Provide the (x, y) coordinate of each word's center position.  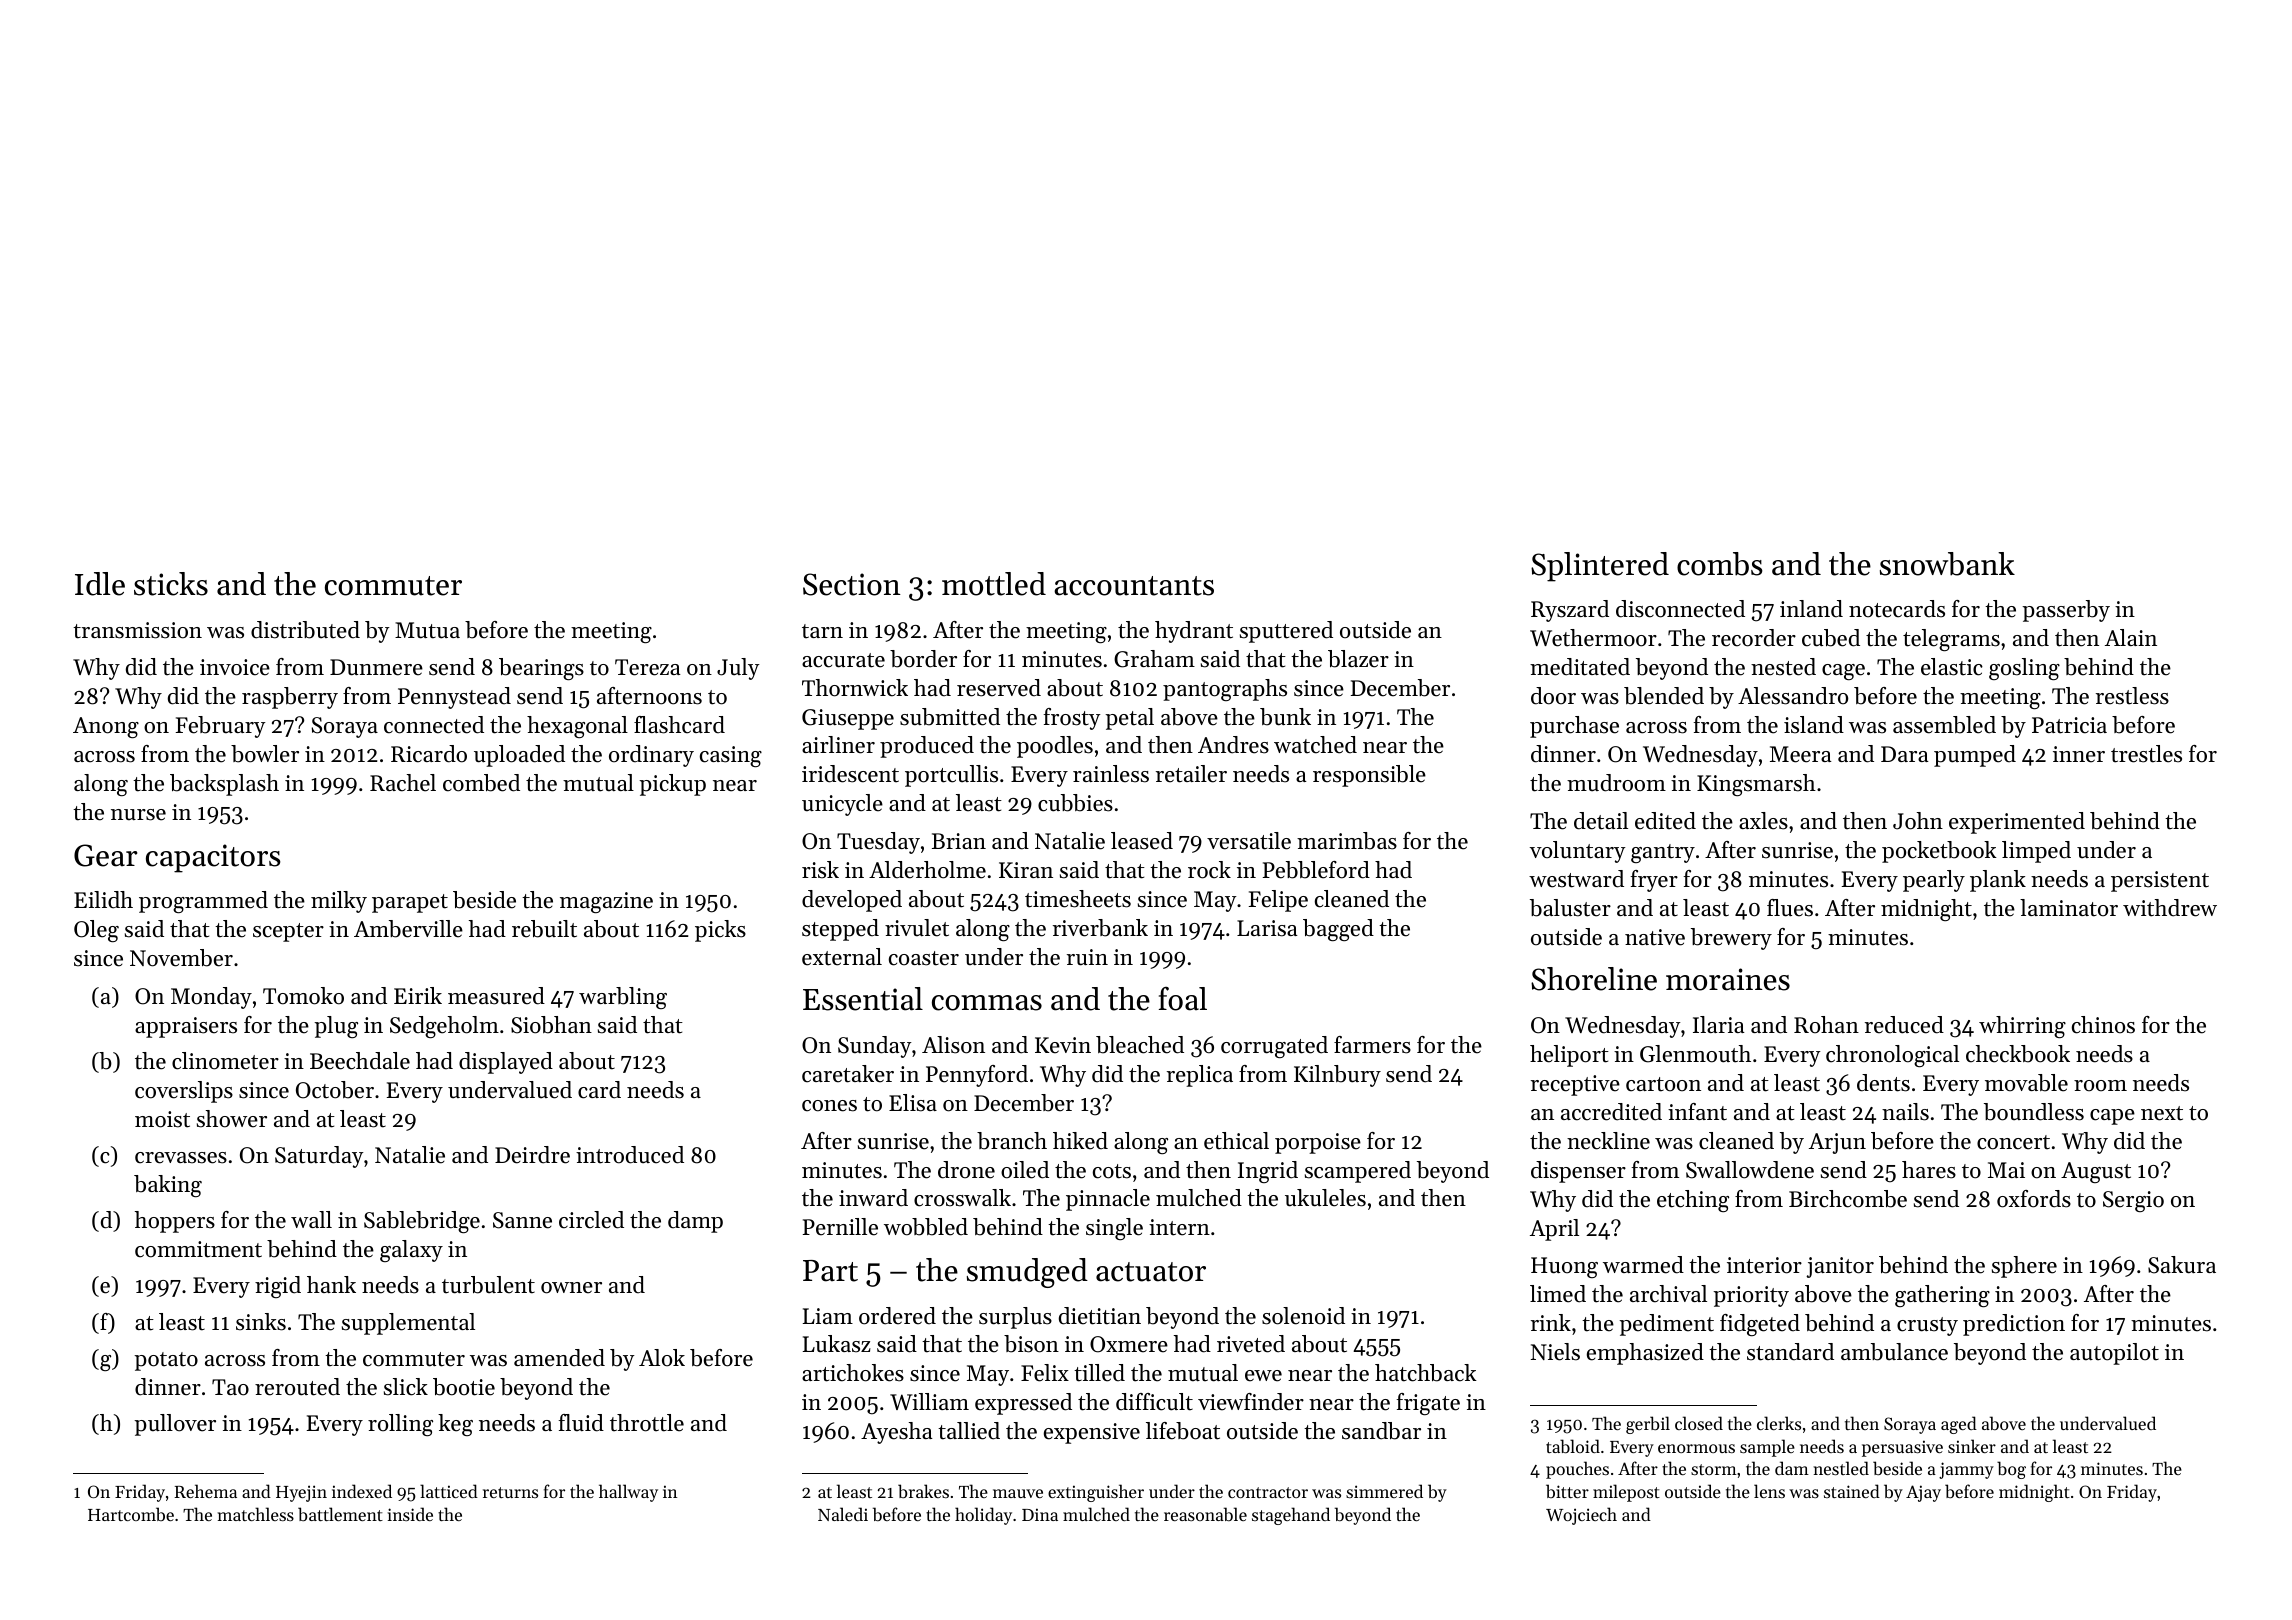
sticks (171, 584)
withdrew (2170, 908)
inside (410, 1514)
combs (1719, 564)
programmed (203, 902)
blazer (1358, 659)
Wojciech (1581, 1516)
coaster (924, 958)
